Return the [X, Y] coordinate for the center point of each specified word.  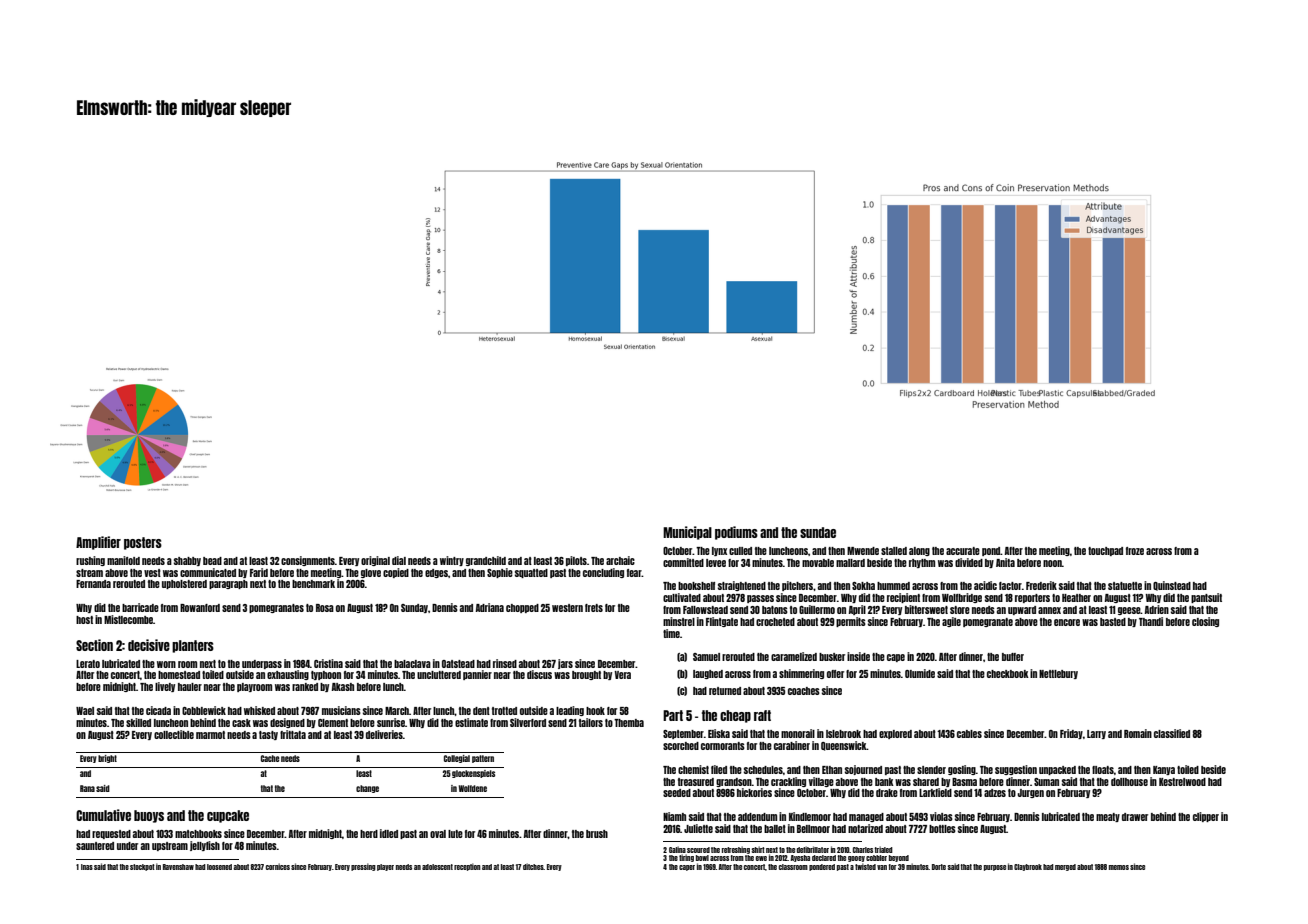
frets [594, 608]
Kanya [1164, 770]
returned [725, 691]
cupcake [228, 816]
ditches [533, 866]
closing [1205, 622]
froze [1135, 551]
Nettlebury [1058, 674]
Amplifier [98, 543]
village [821, 782]
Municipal [687, 533]
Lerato [88, 664]
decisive [149, 645]
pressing [363, 867]
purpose [995, 868]
